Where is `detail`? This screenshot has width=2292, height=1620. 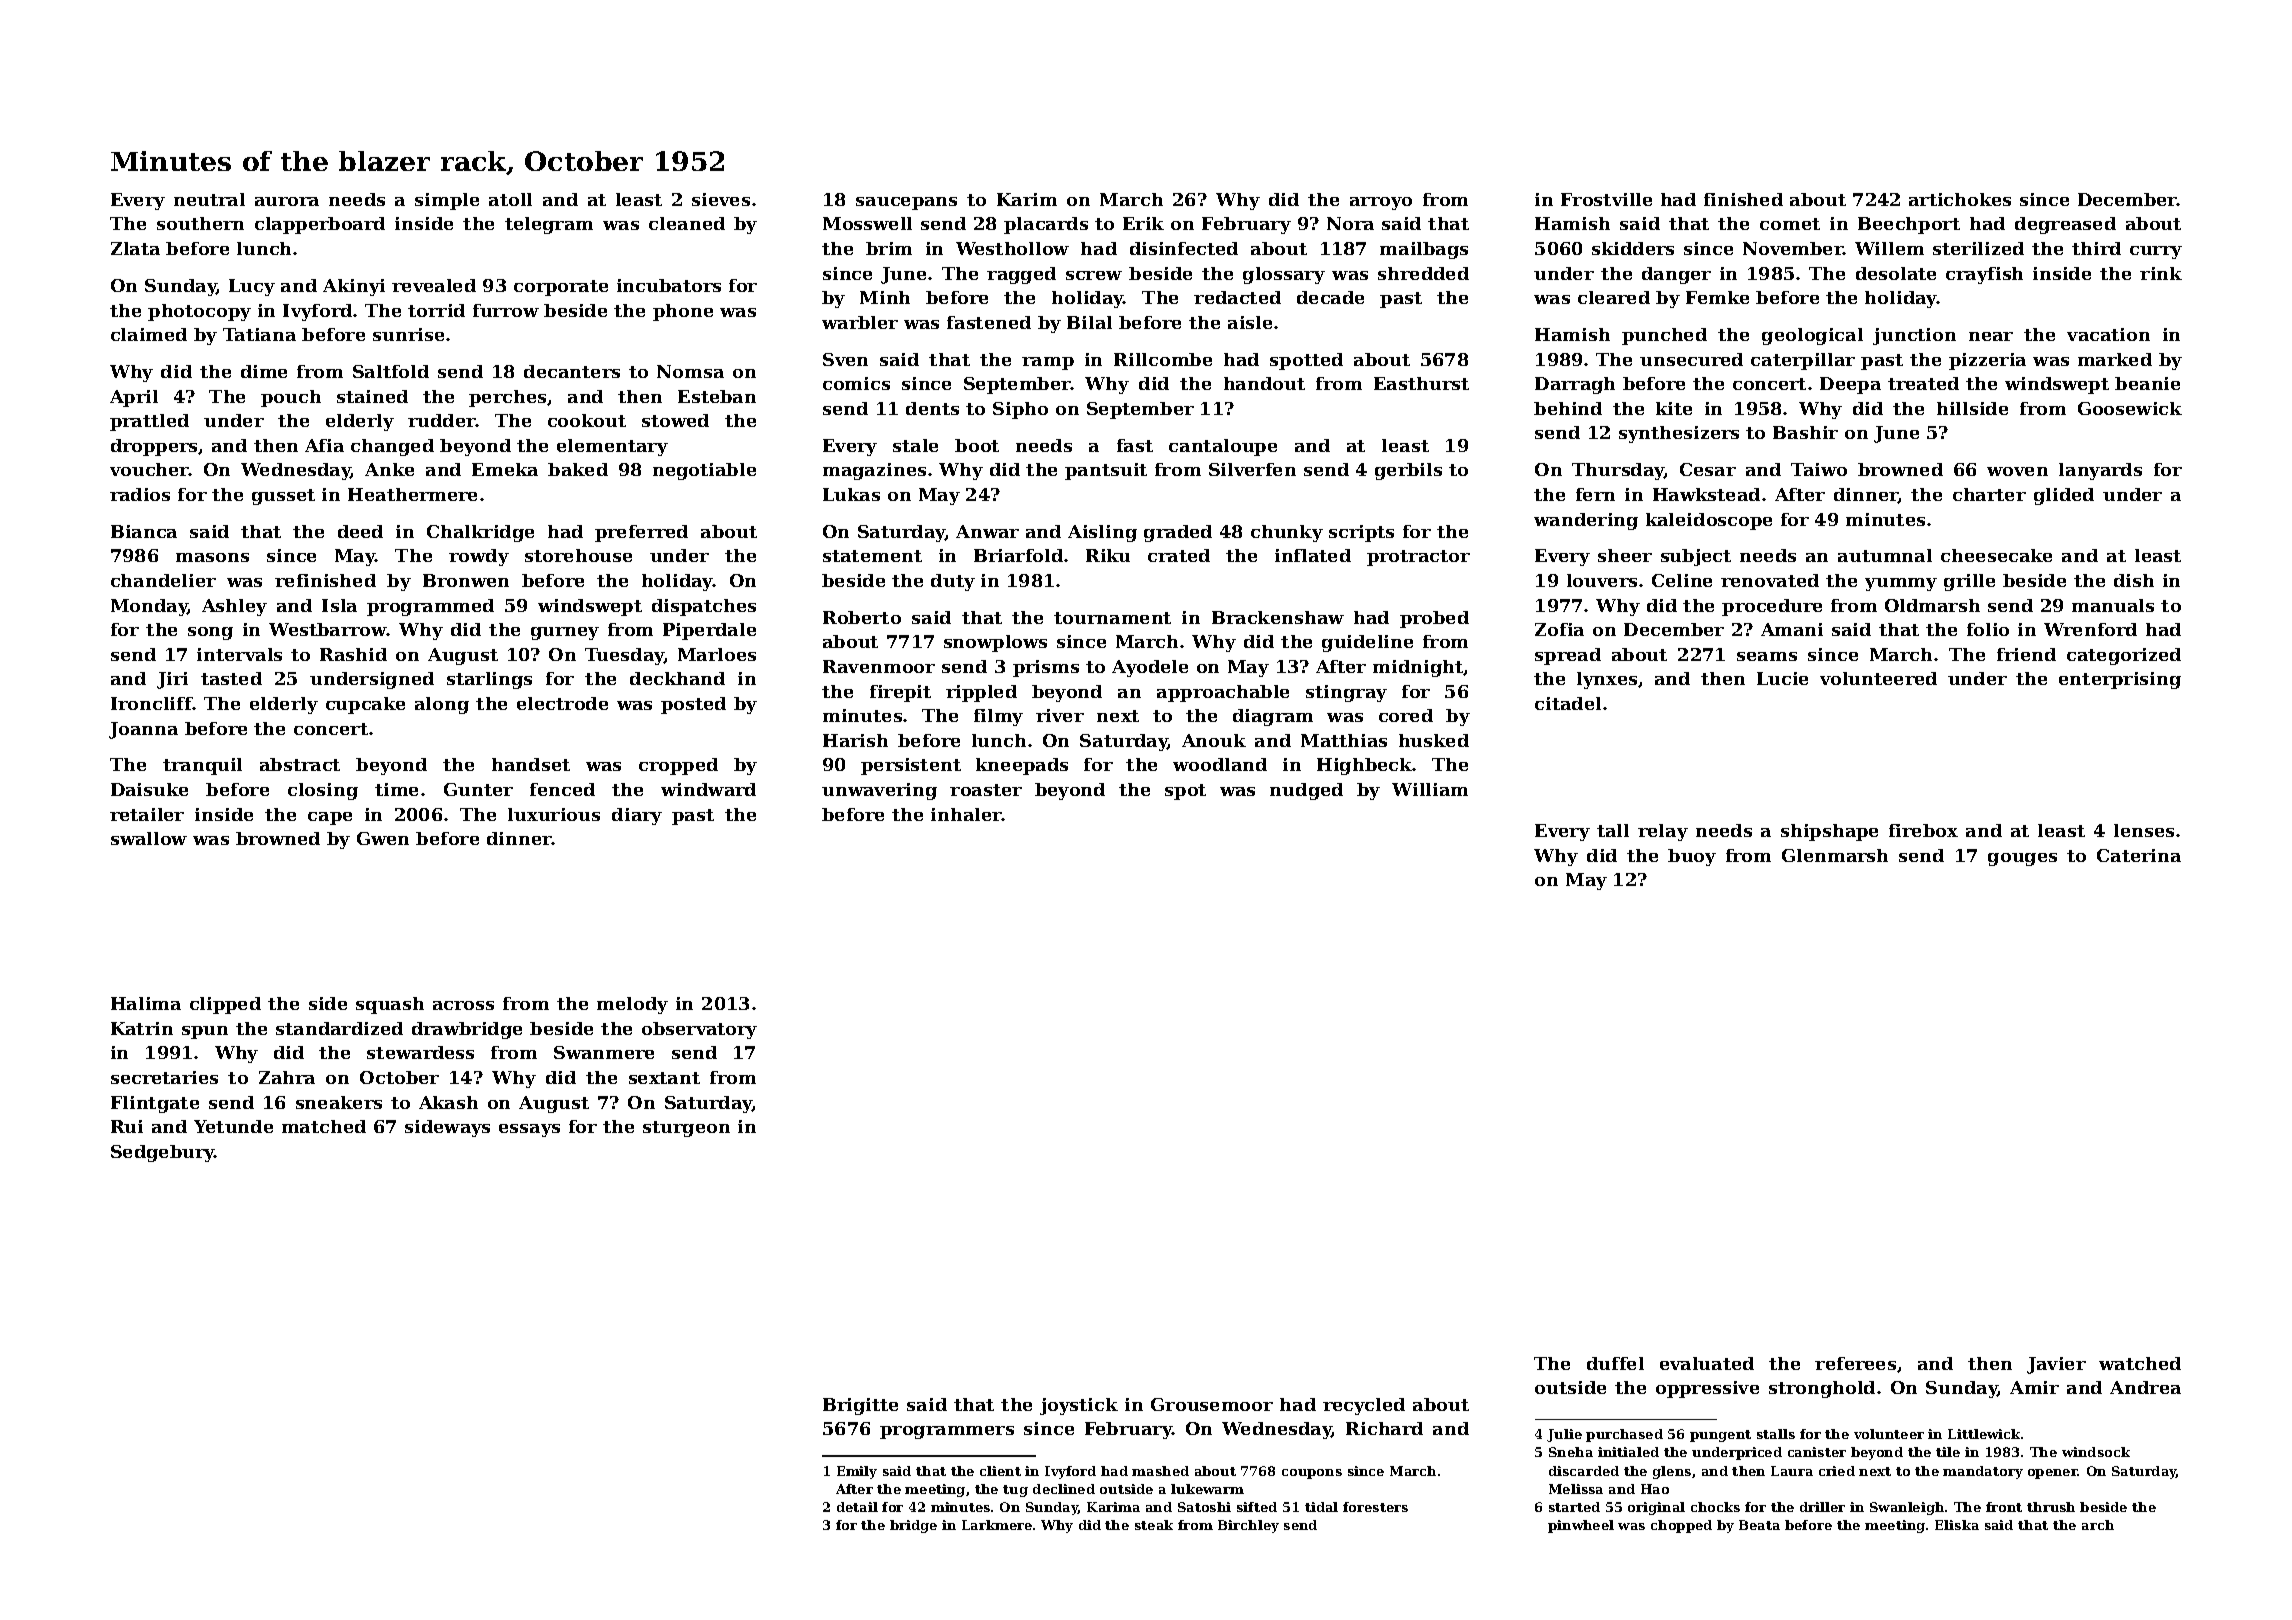
detail is located at coordinates (857, 1507).
